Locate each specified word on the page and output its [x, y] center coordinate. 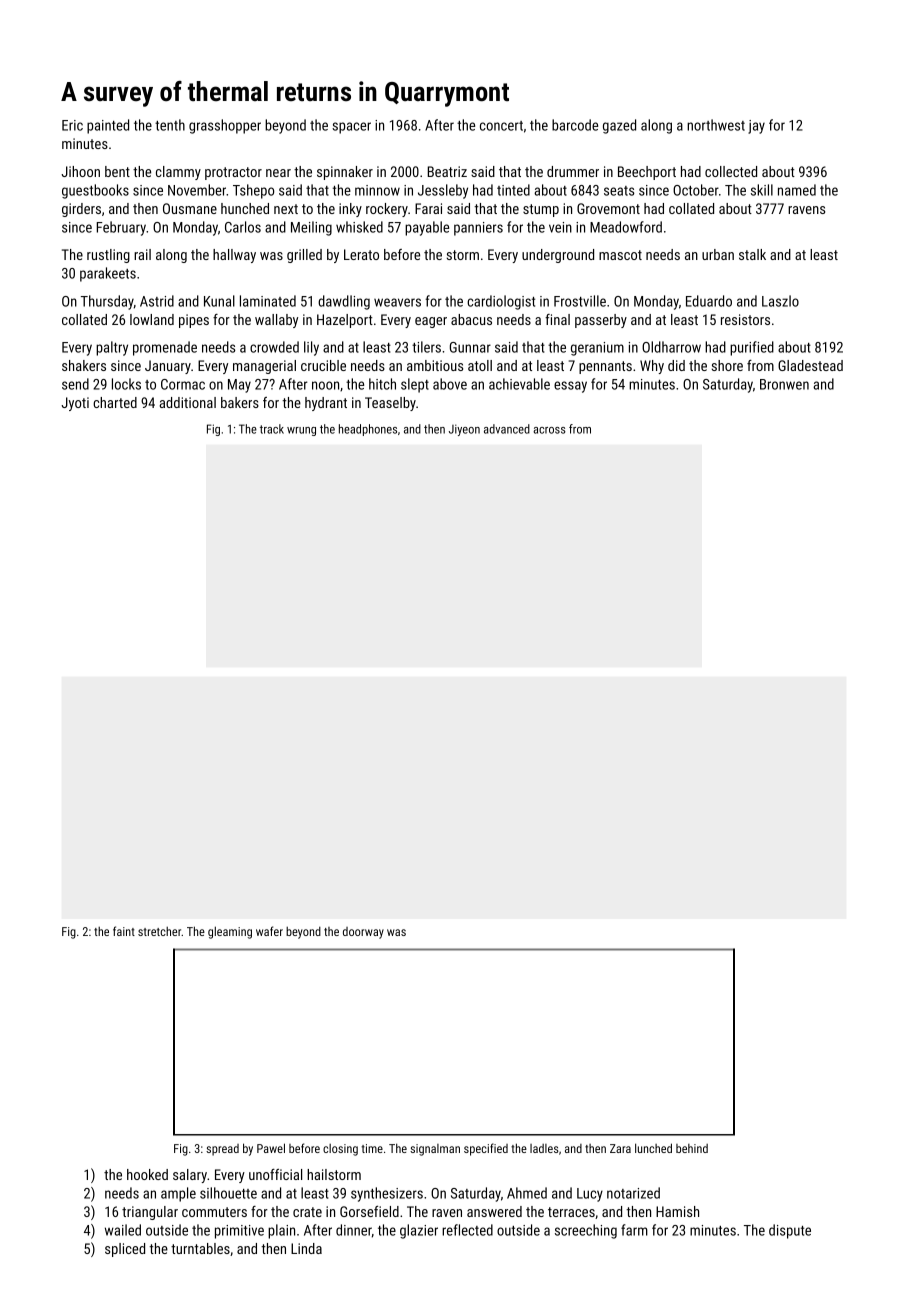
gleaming [230, 932]
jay [756, 127]
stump [541, 210]
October [696, 190]
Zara [620, 1148]
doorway [363, 933]
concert [501, 126]
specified [486, 1149]
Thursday [107, 302]
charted [115, 402]
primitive [239, 1232]
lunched [653, 1148]
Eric [72, 125]
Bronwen [784, 384]
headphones [368, 430]
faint [124, 931]
